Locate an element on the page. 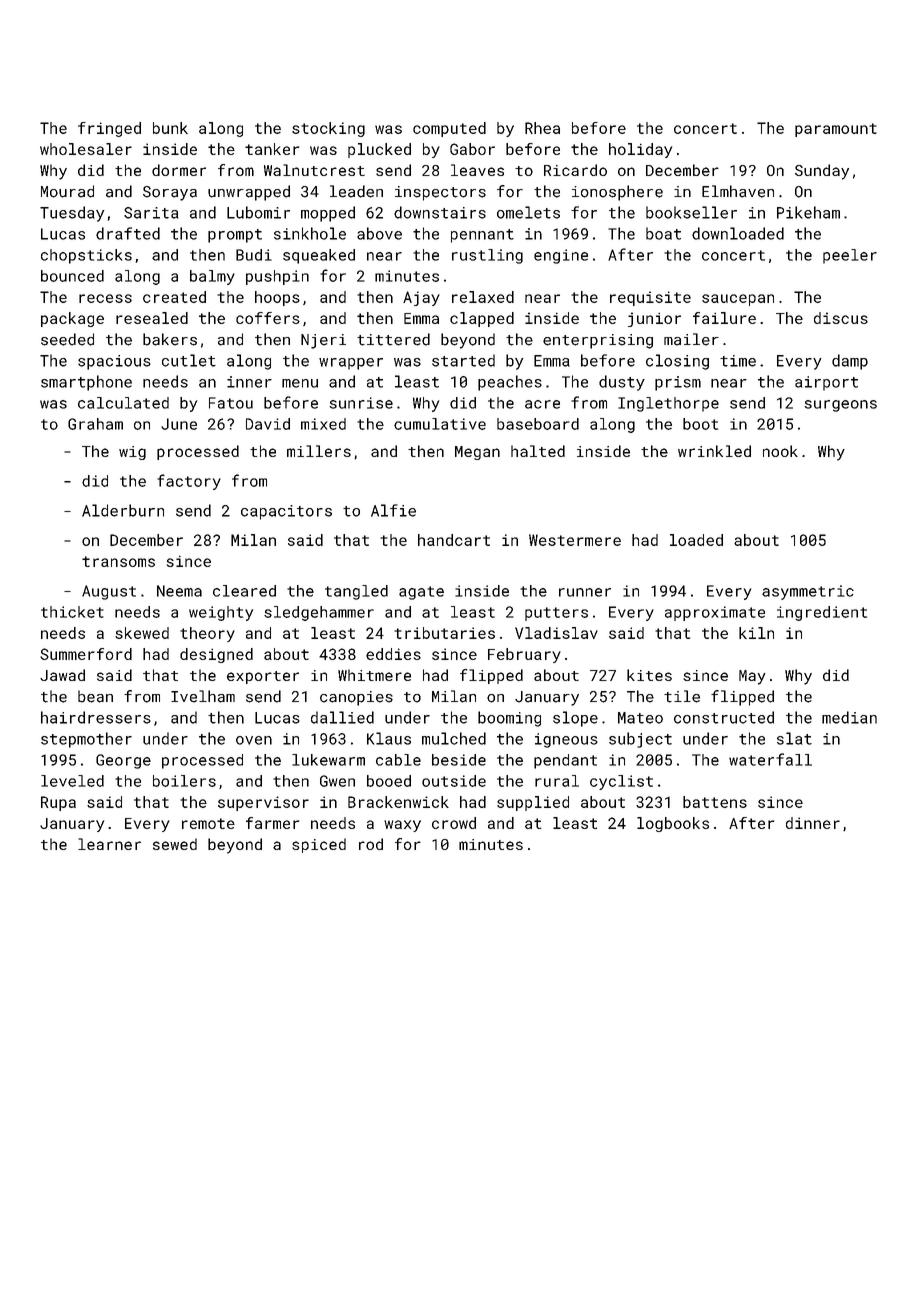 This image has height=1308, width=924. Budi is located at coordinates (254, 255).
